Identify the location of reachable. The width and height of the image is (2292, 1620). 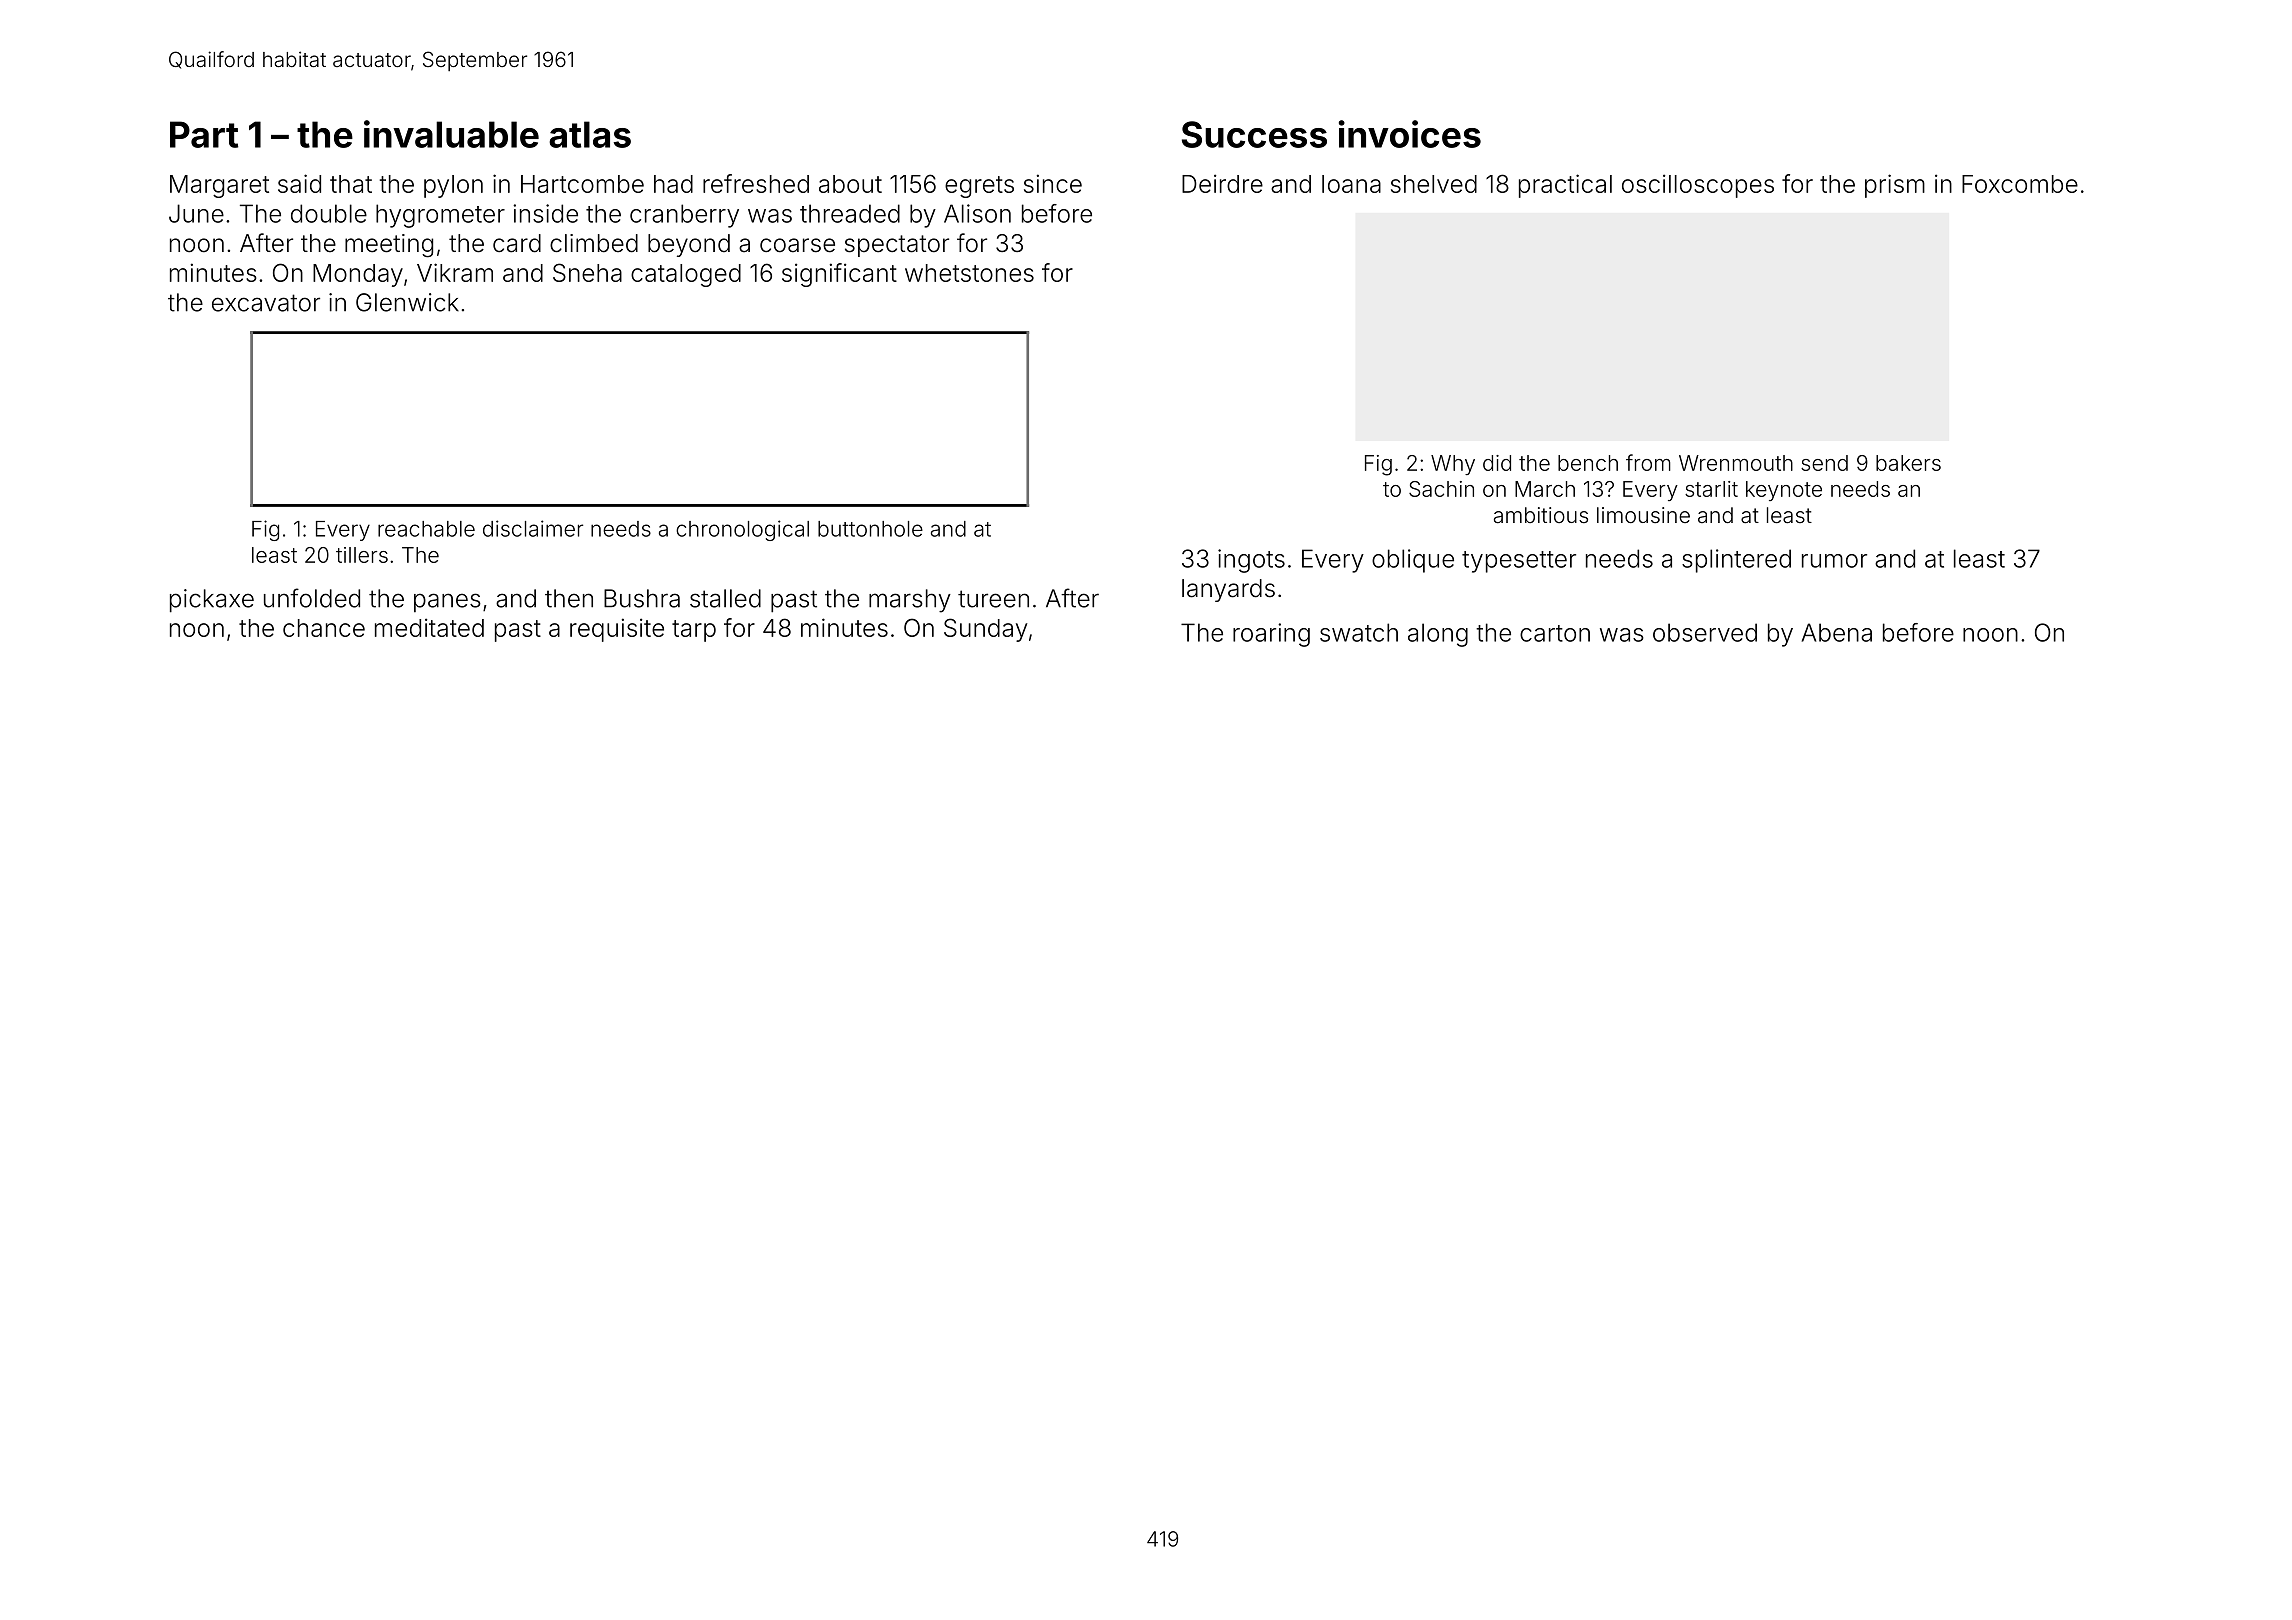
(426, 529).
